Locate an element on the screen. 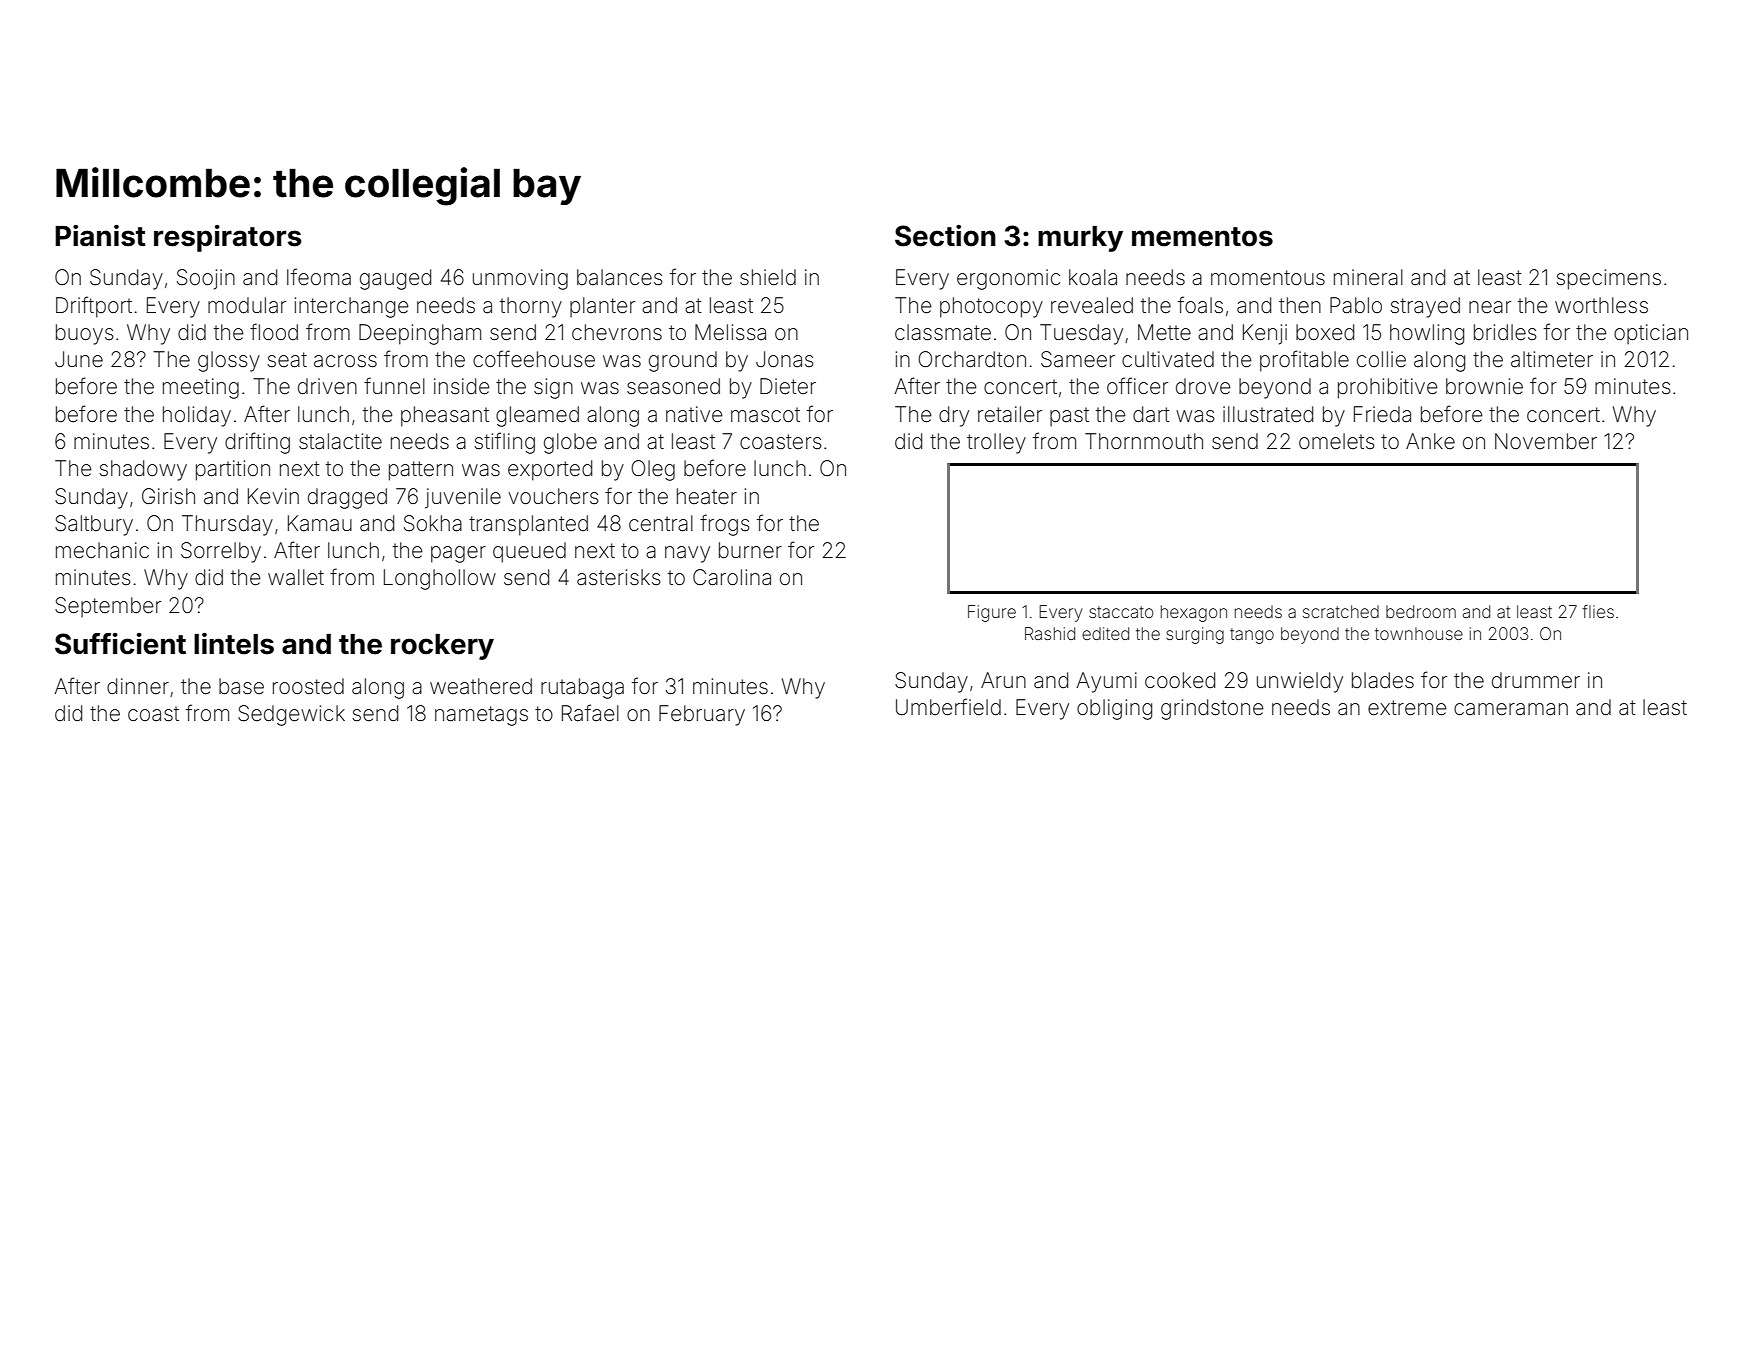  cameraman is located at coordinates (1511, 709).
